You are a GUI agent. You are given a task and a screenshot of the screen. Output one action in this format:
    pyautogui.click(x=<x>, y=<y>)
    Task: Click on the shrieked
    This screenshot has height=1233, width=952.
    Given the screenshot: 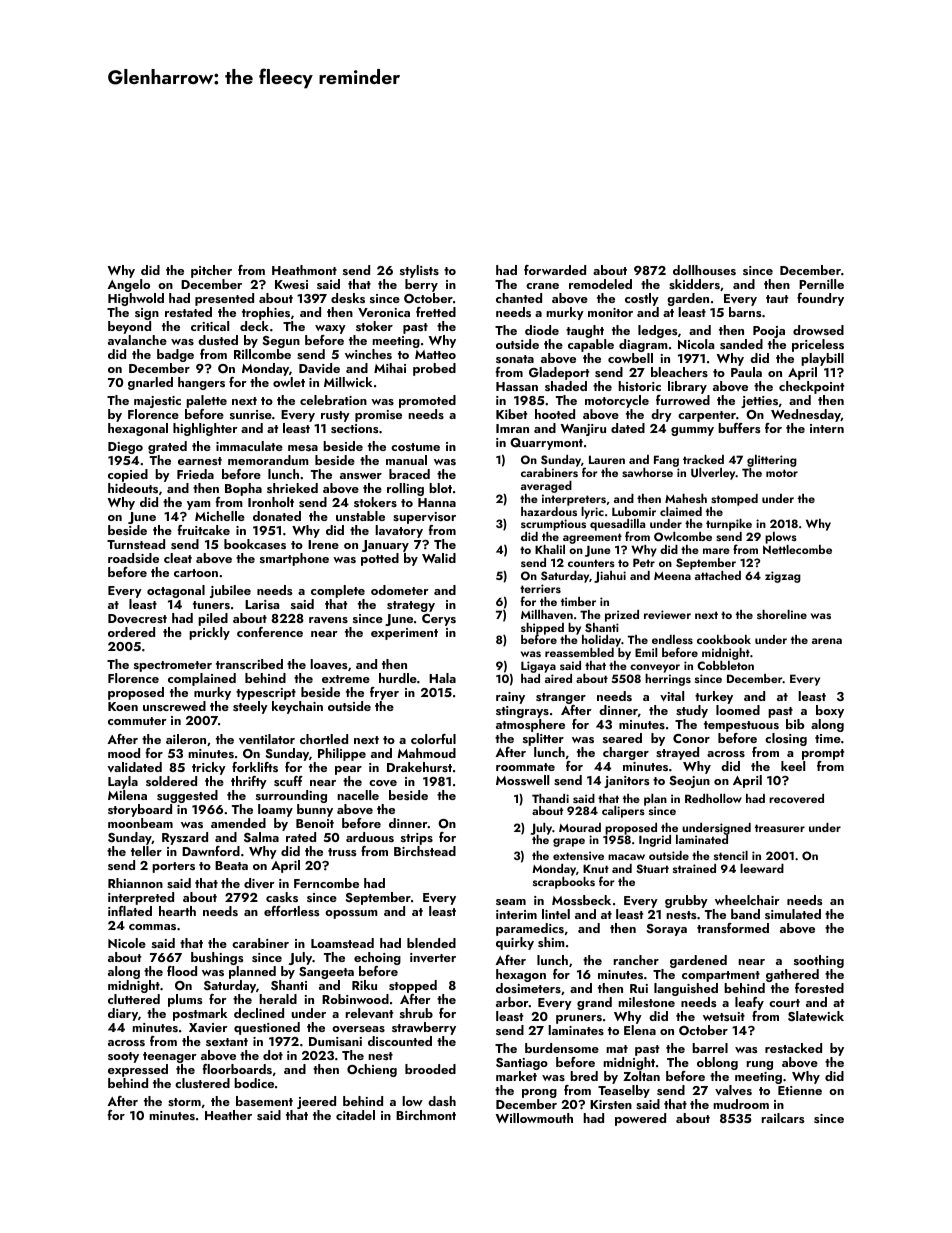 What is the action you would take?
    pyautogui.click(x=292, y=488)
